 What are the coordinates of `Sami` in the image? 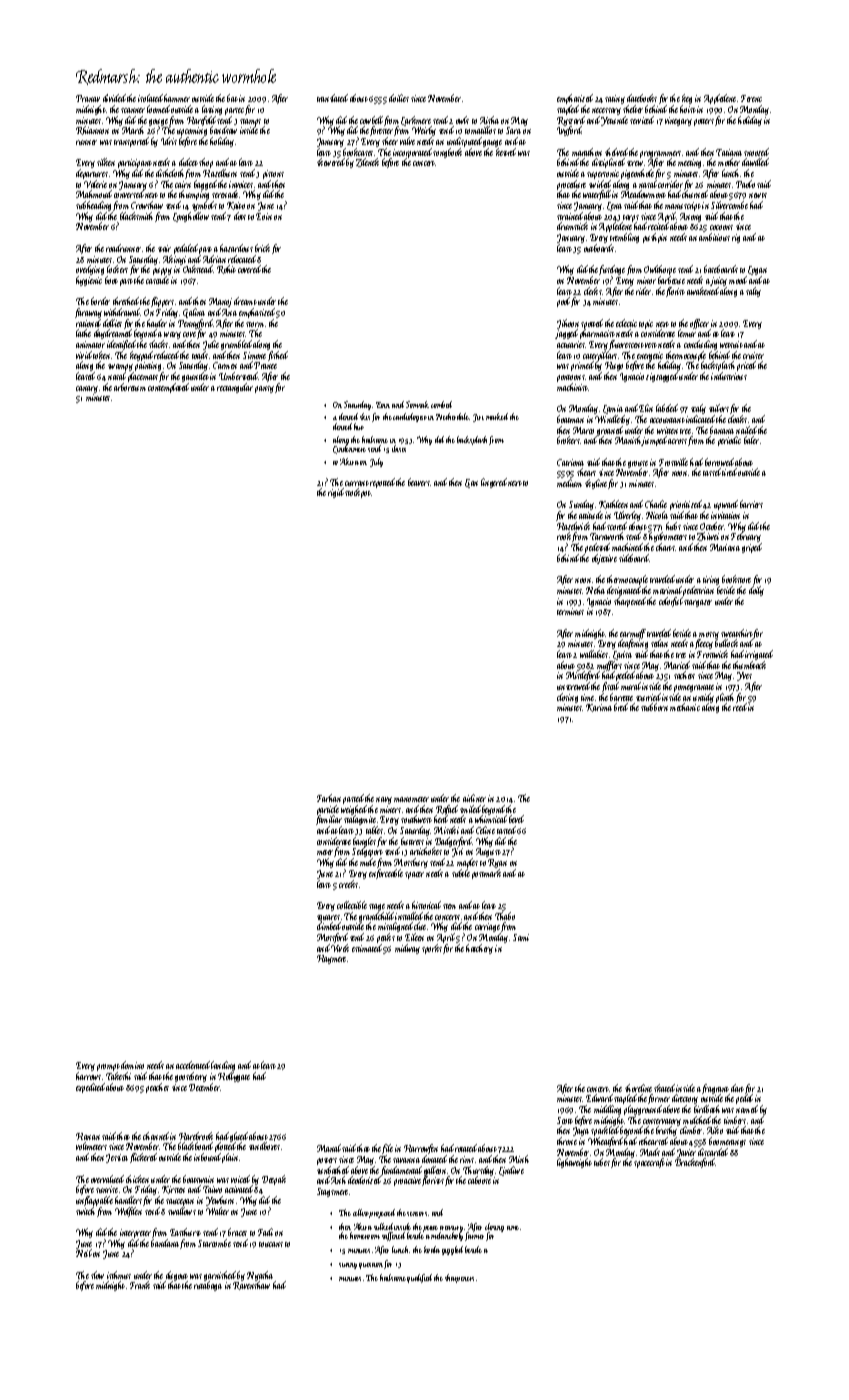 It's located at (521, 937).
